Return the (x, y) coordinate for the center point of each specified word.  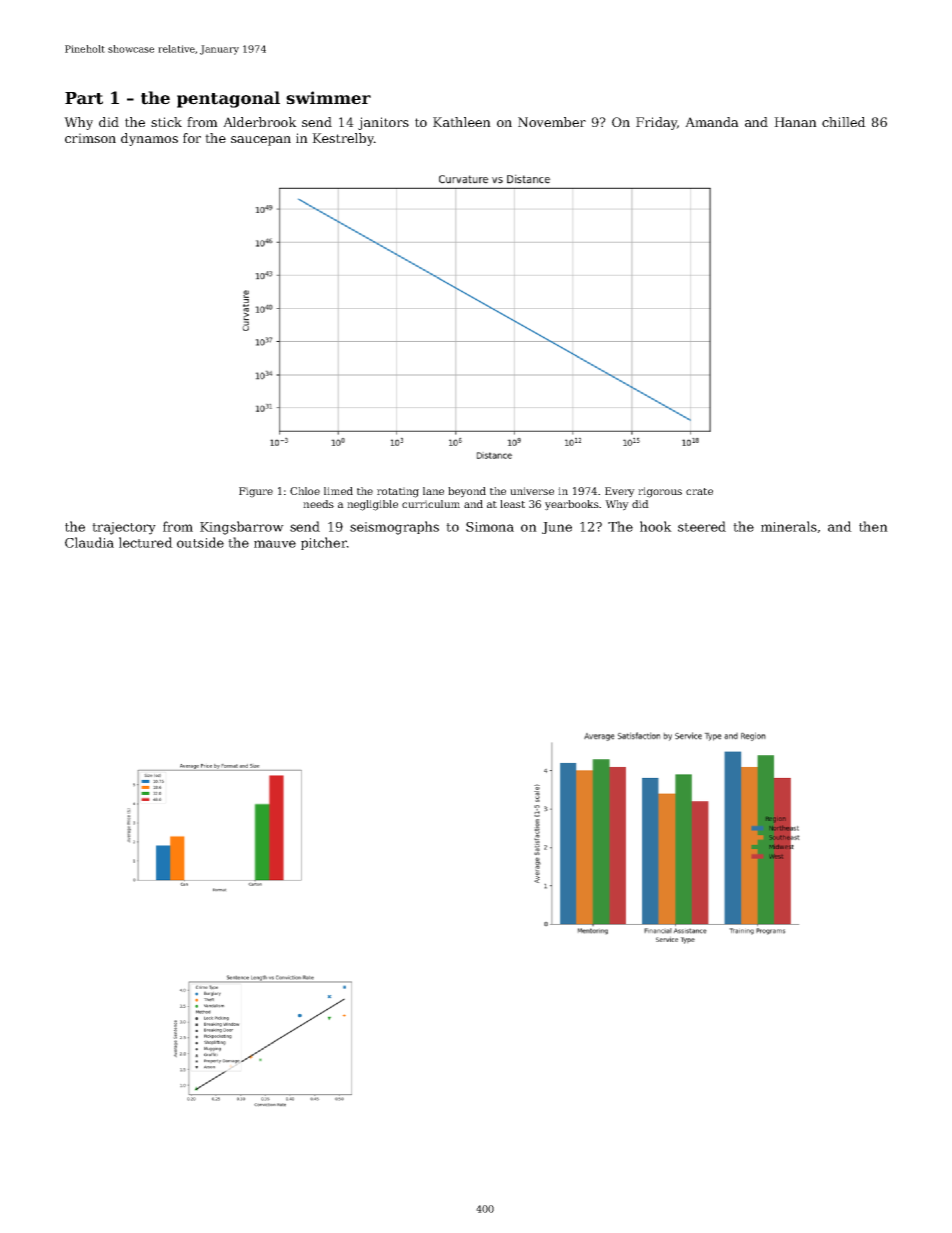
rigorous (660, 492)
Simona (490, 527)
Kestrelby (343, 139)
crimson (90, 138)
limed (338, 491)
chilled (844, 122)
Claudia (89, 542)
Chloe (305, 491)
